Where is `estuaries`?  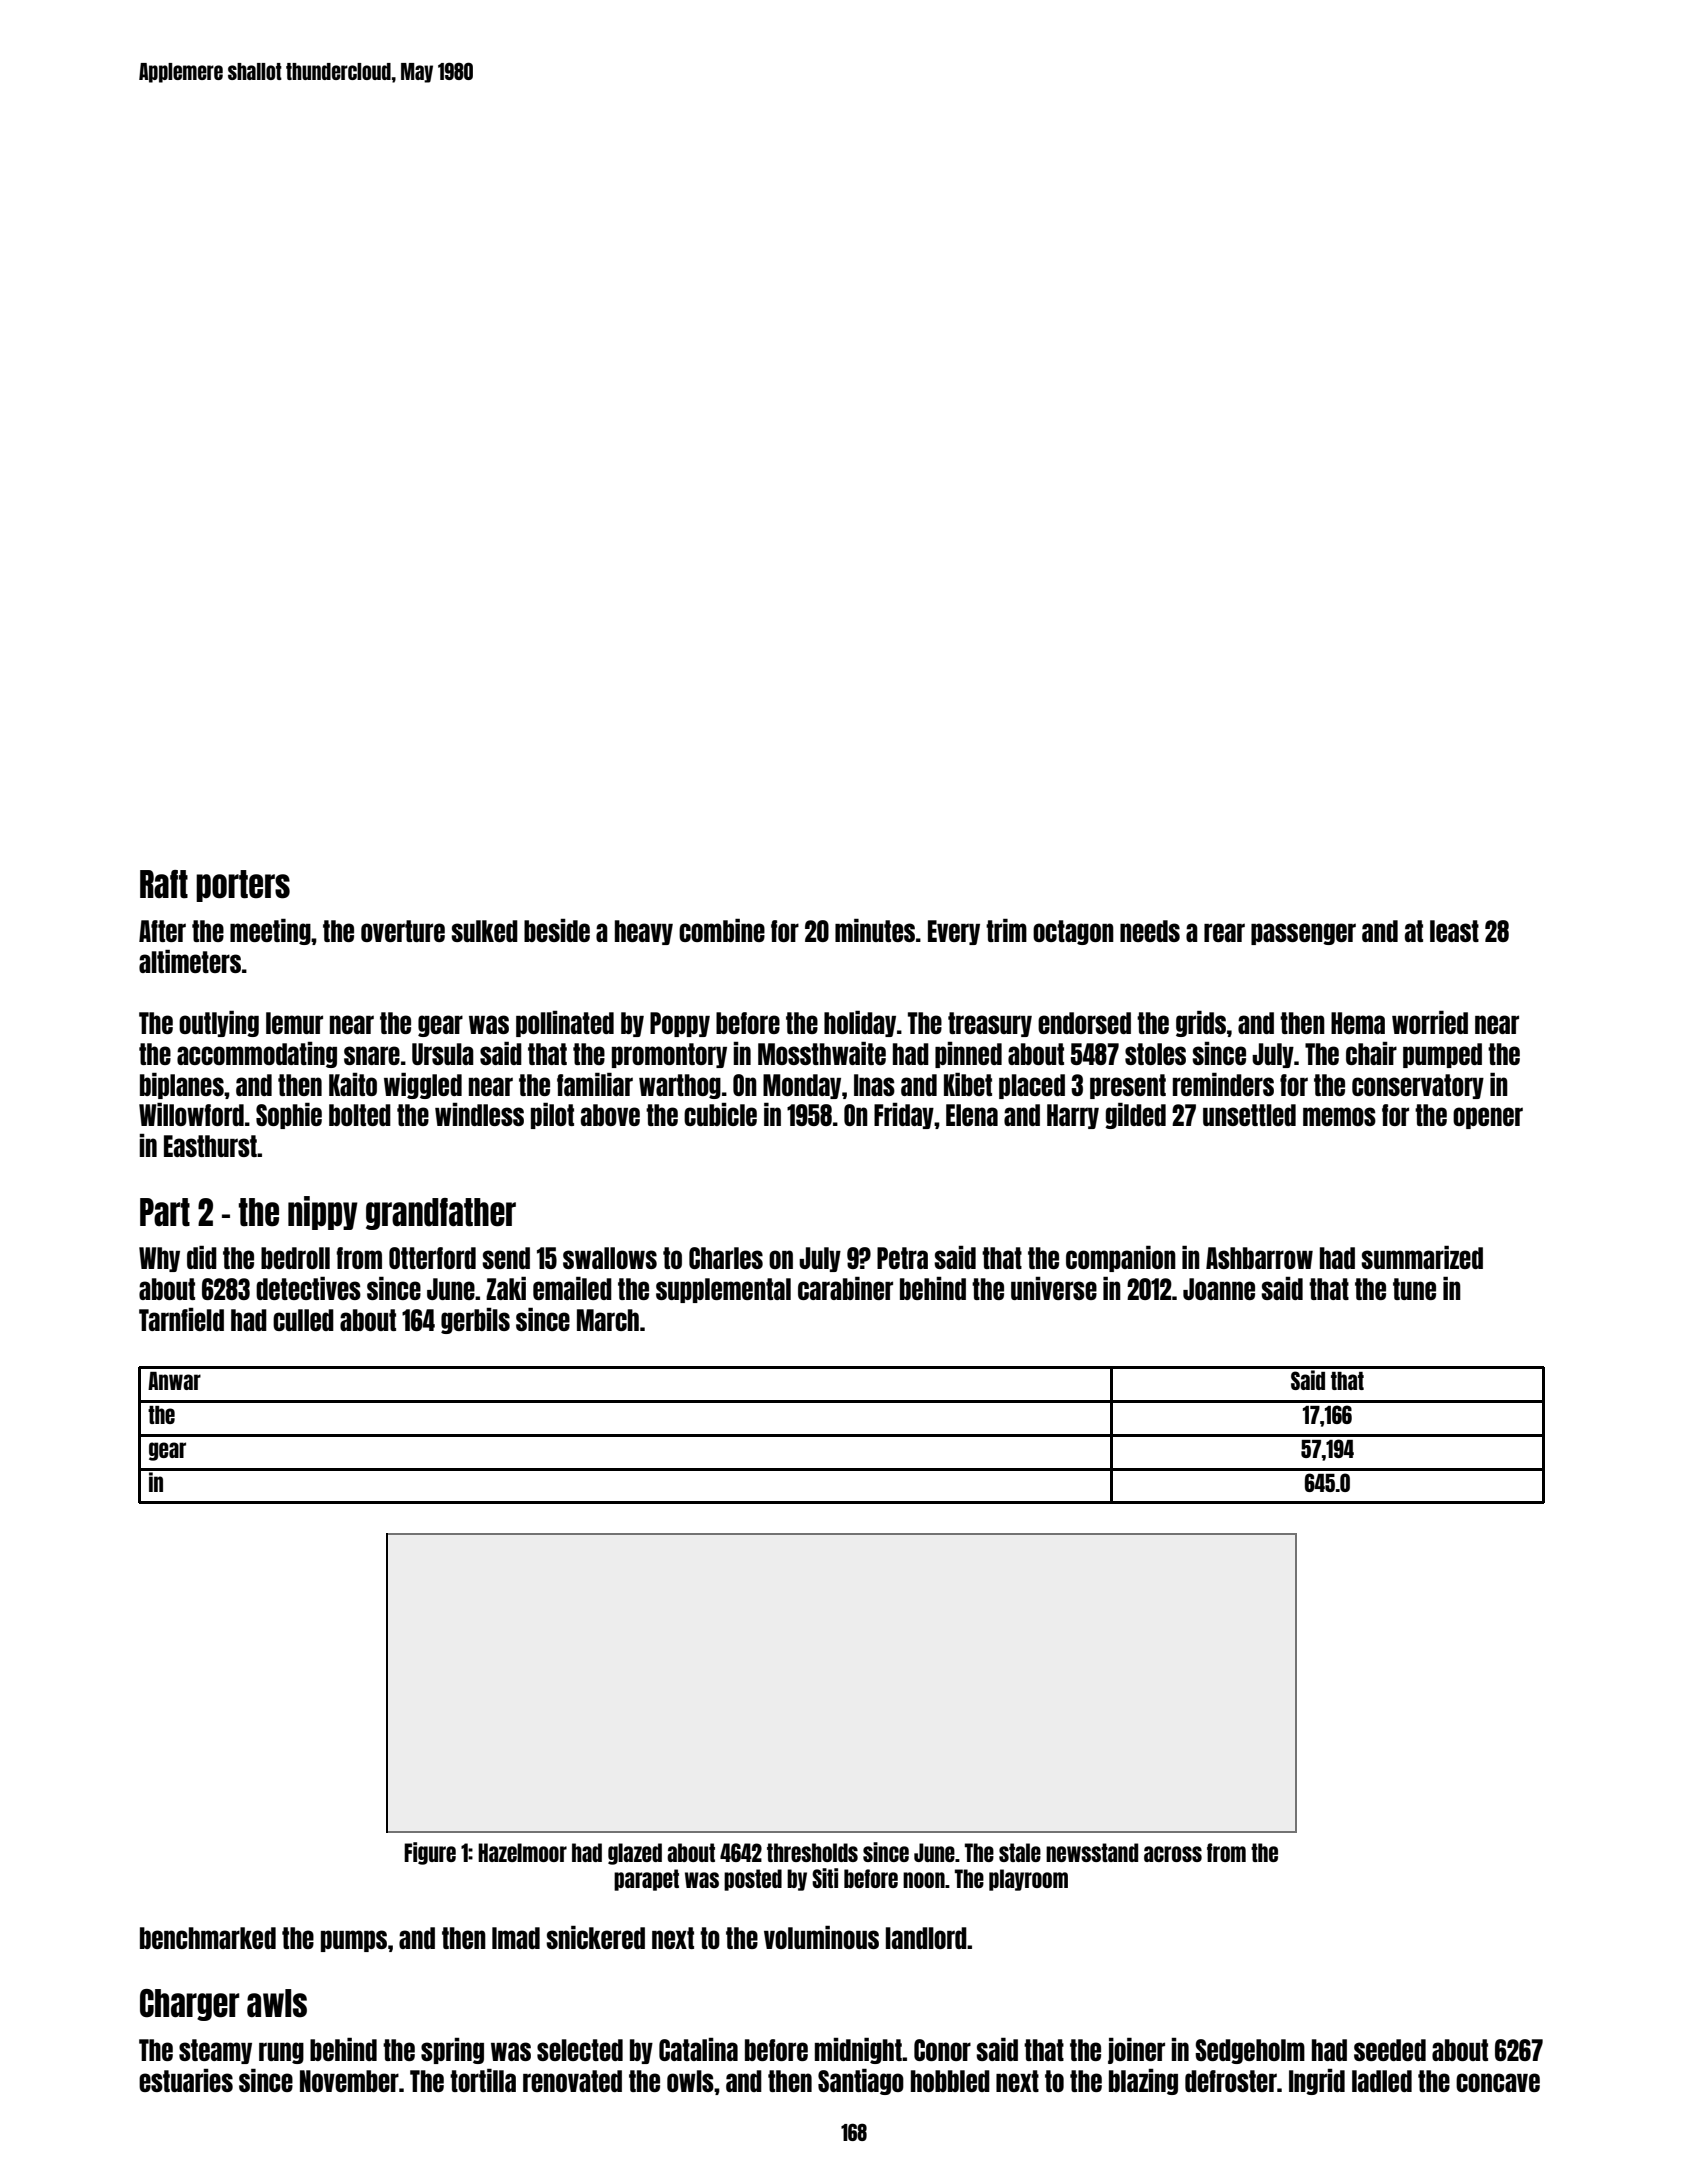
estuaries is located at coordinates (186, 2080).
